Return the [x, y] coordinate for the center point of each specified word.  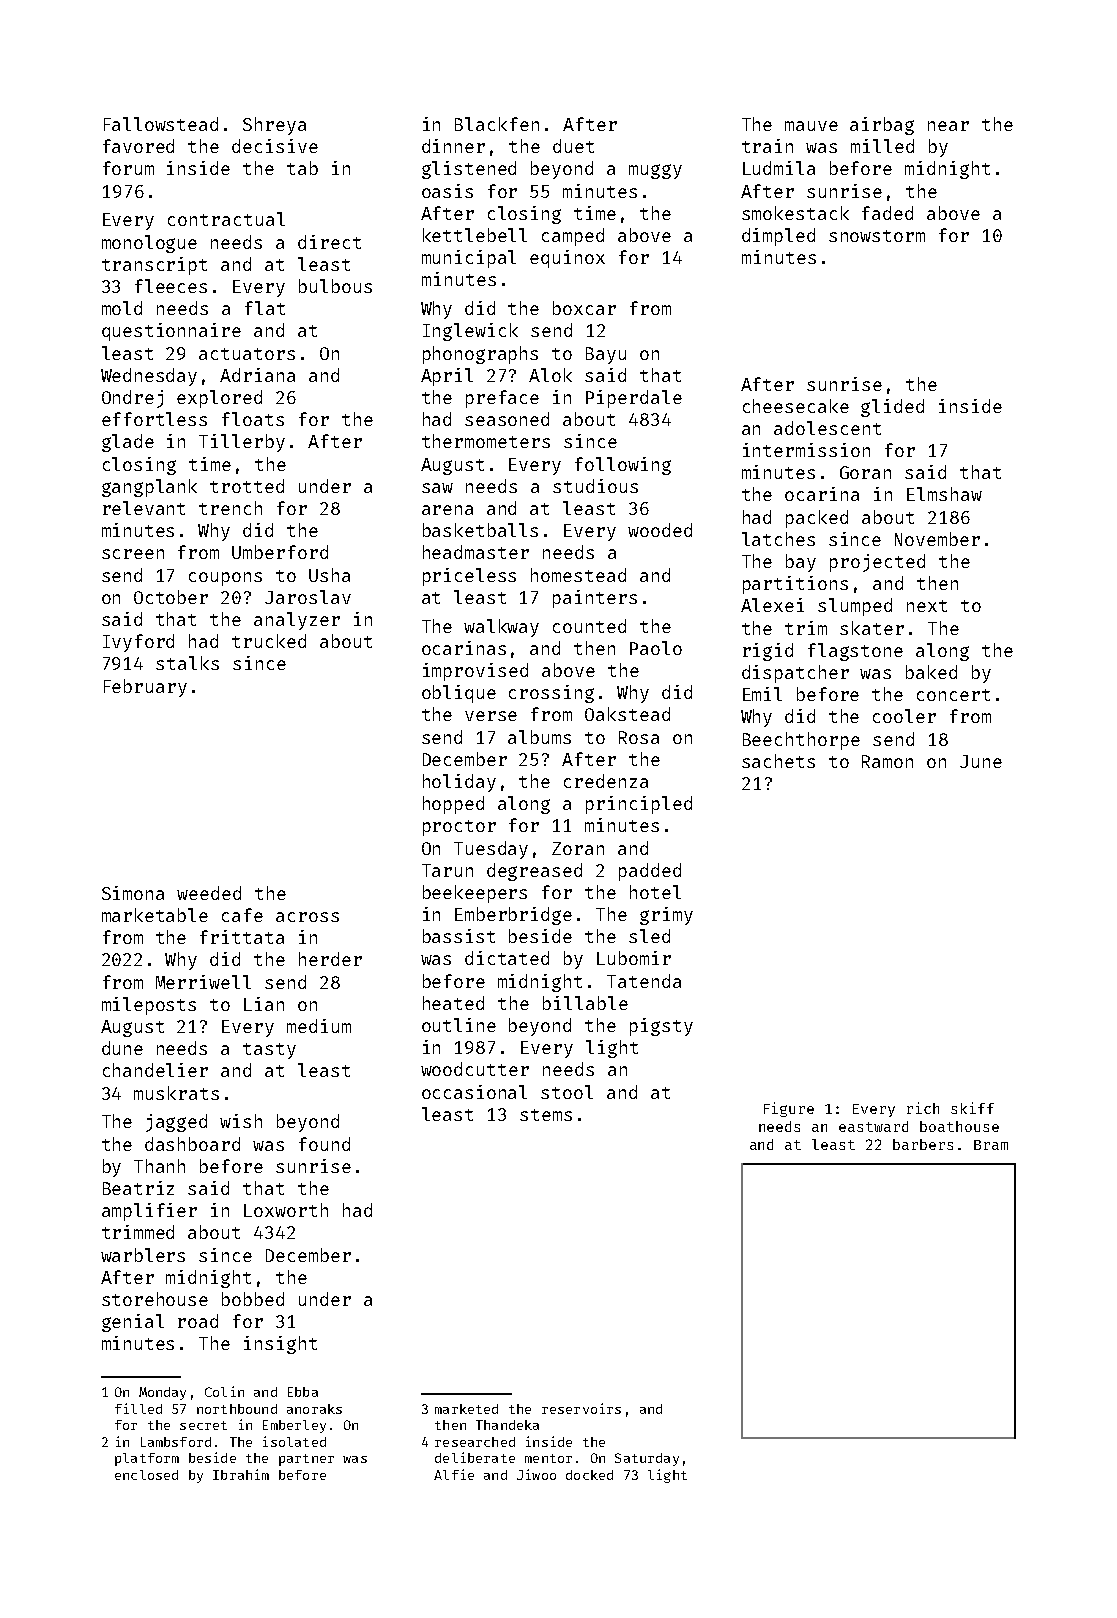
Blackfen [497, 124]
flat [265, 308]
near [948, 126]
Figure [789, 1109]
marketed [466, 1409]
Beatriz [138, 1188]
